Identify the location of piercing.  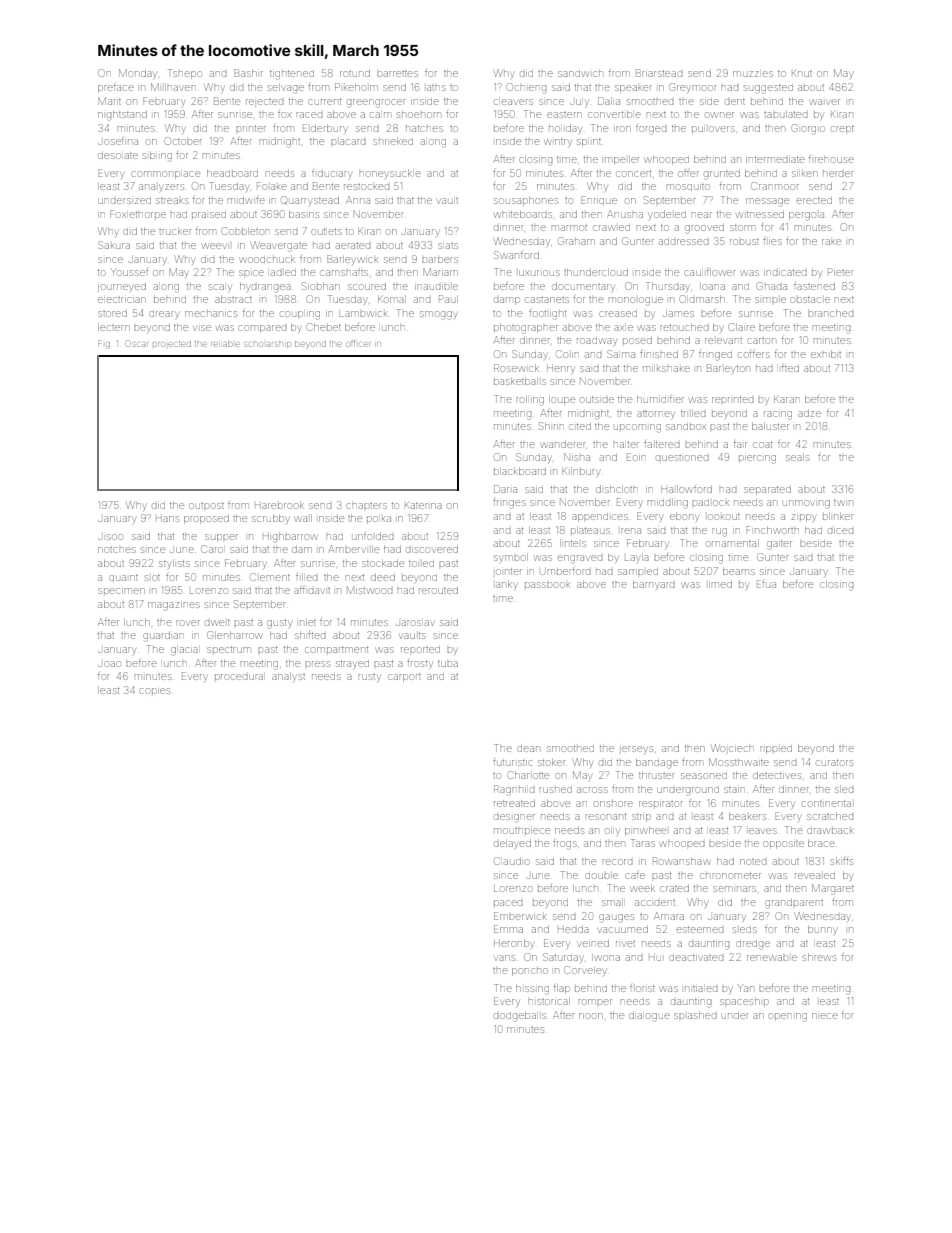
(757, 459).
